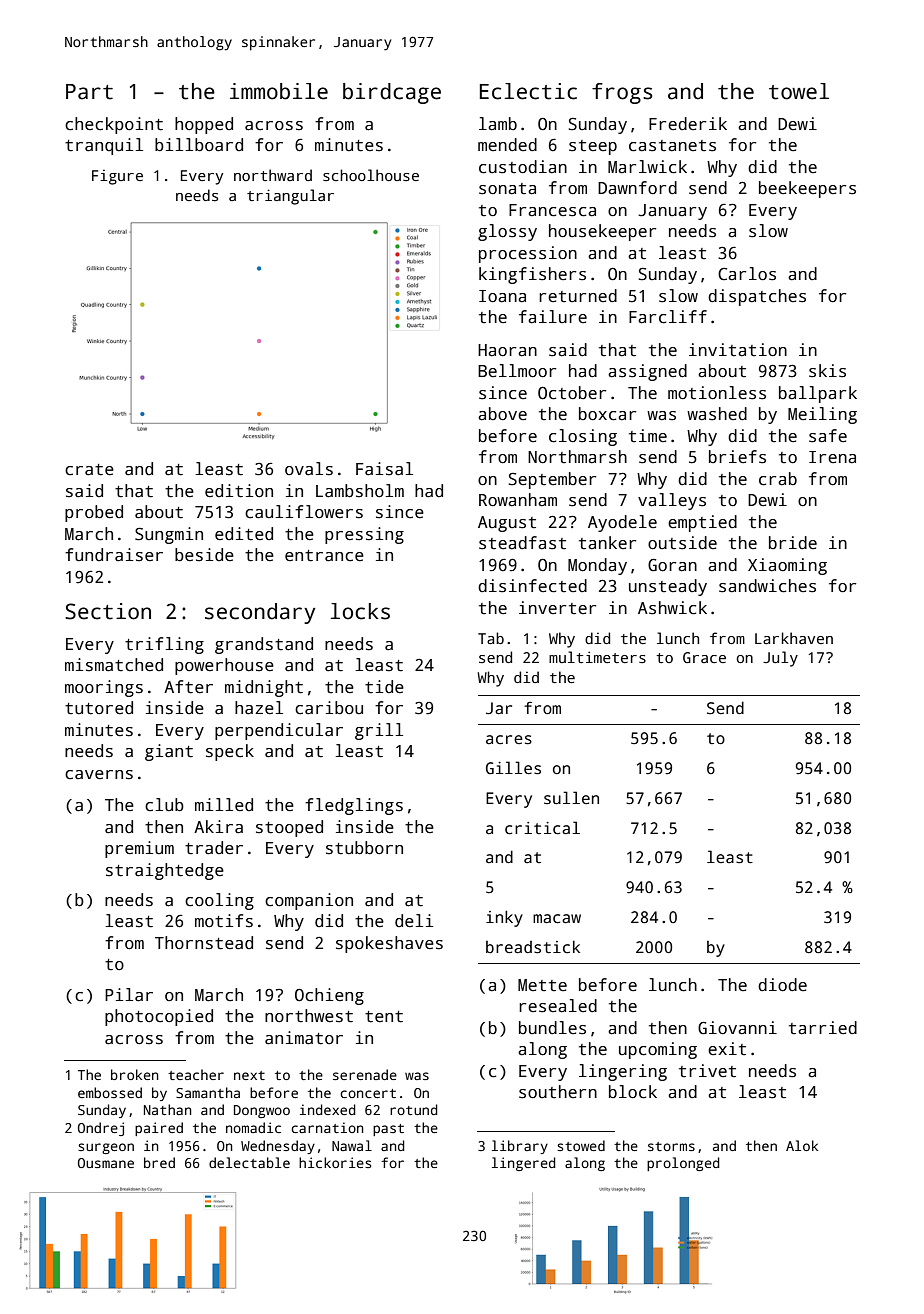 This screenshot has height=1314, width=924. I want to click on diode, so click(782, 985).
